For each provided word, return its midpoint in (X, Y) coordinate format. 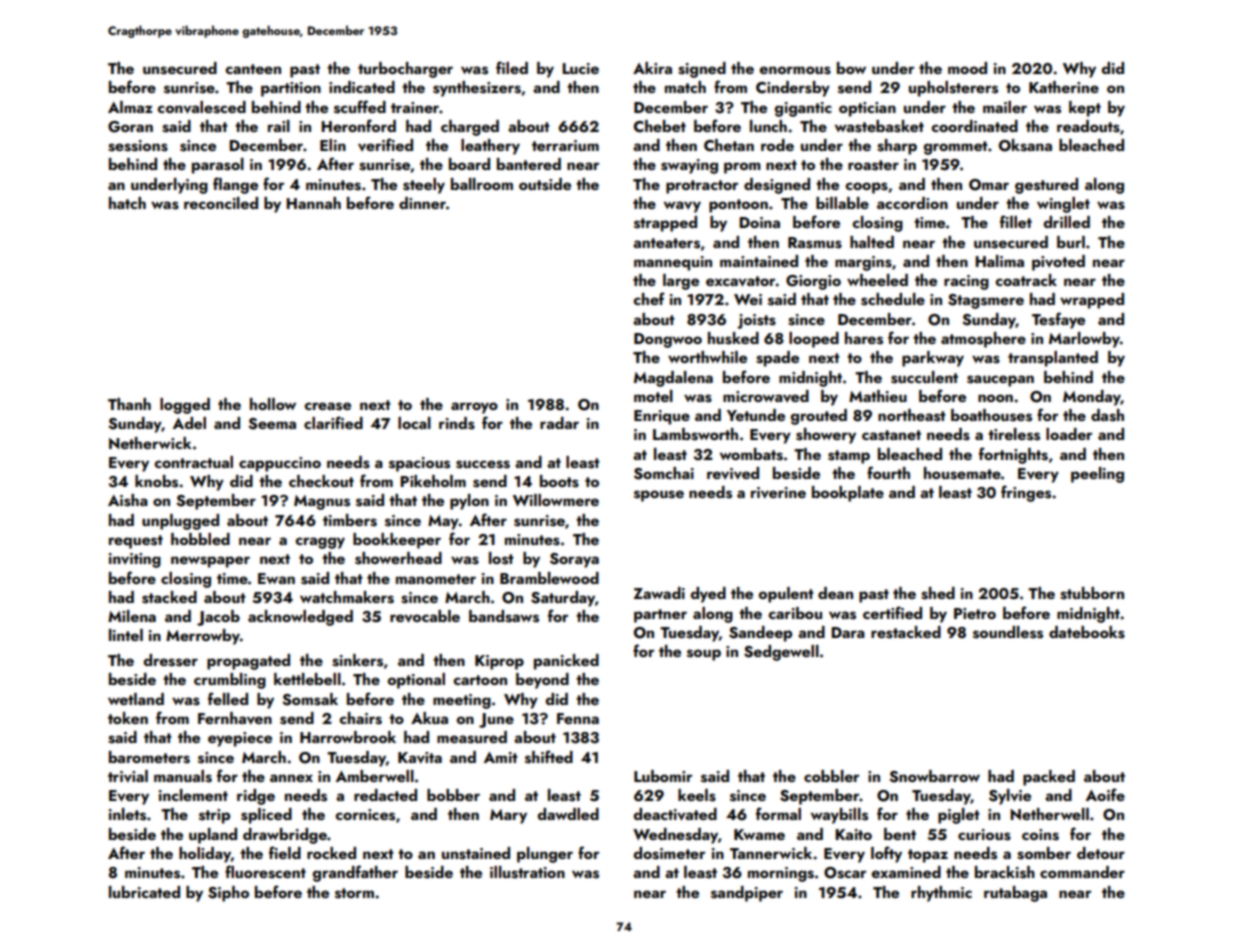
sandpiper (747, 894)
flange (235, 185)
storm (354, 893)
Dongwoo (668, 340)
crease (327, 406)
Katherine (1064, 87)
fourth (888, 472)
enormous (795, 70)
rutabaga (1015, 894)
